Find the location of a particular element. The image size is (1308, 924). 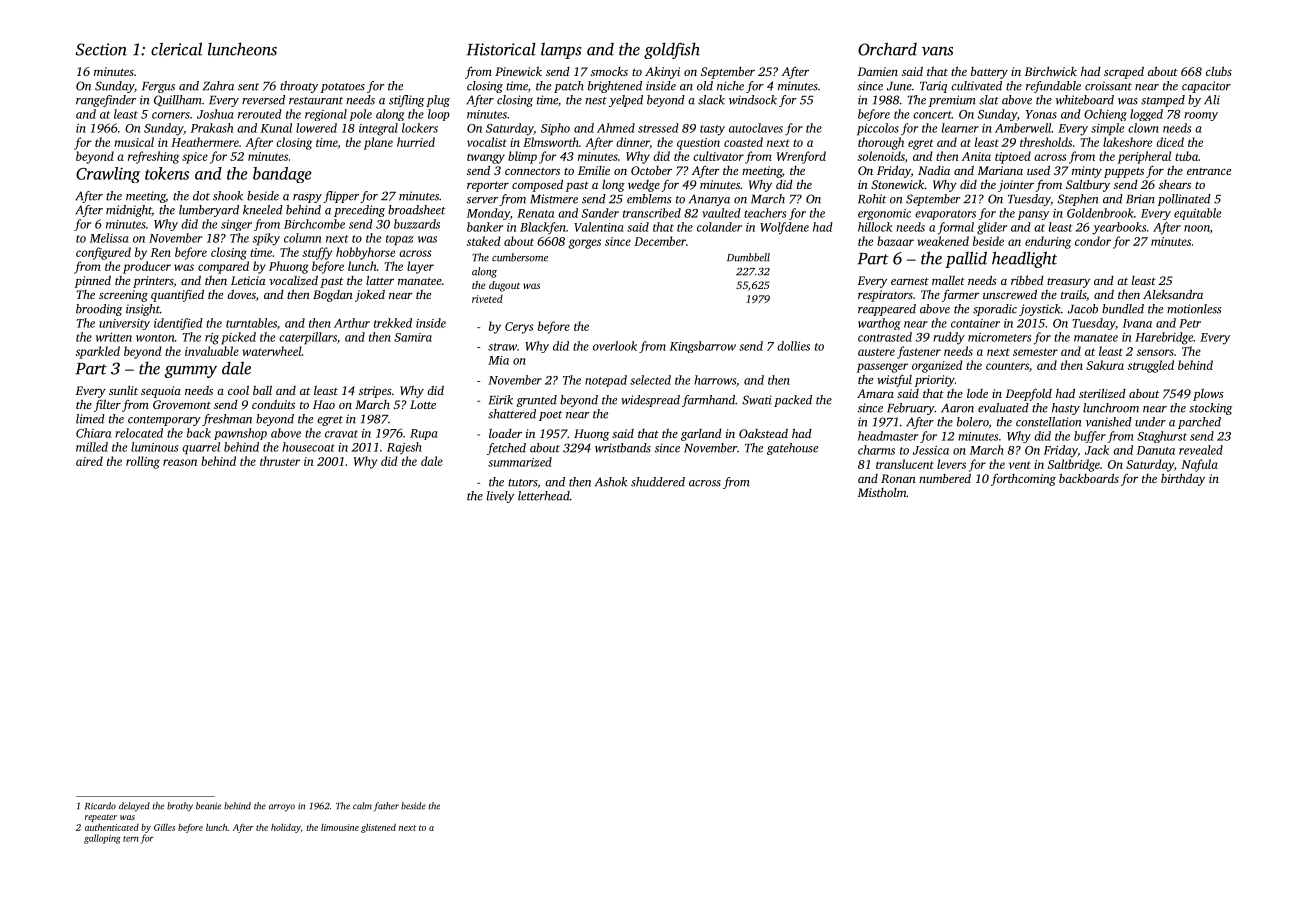

limousine is located at coordinates (340, 827).
